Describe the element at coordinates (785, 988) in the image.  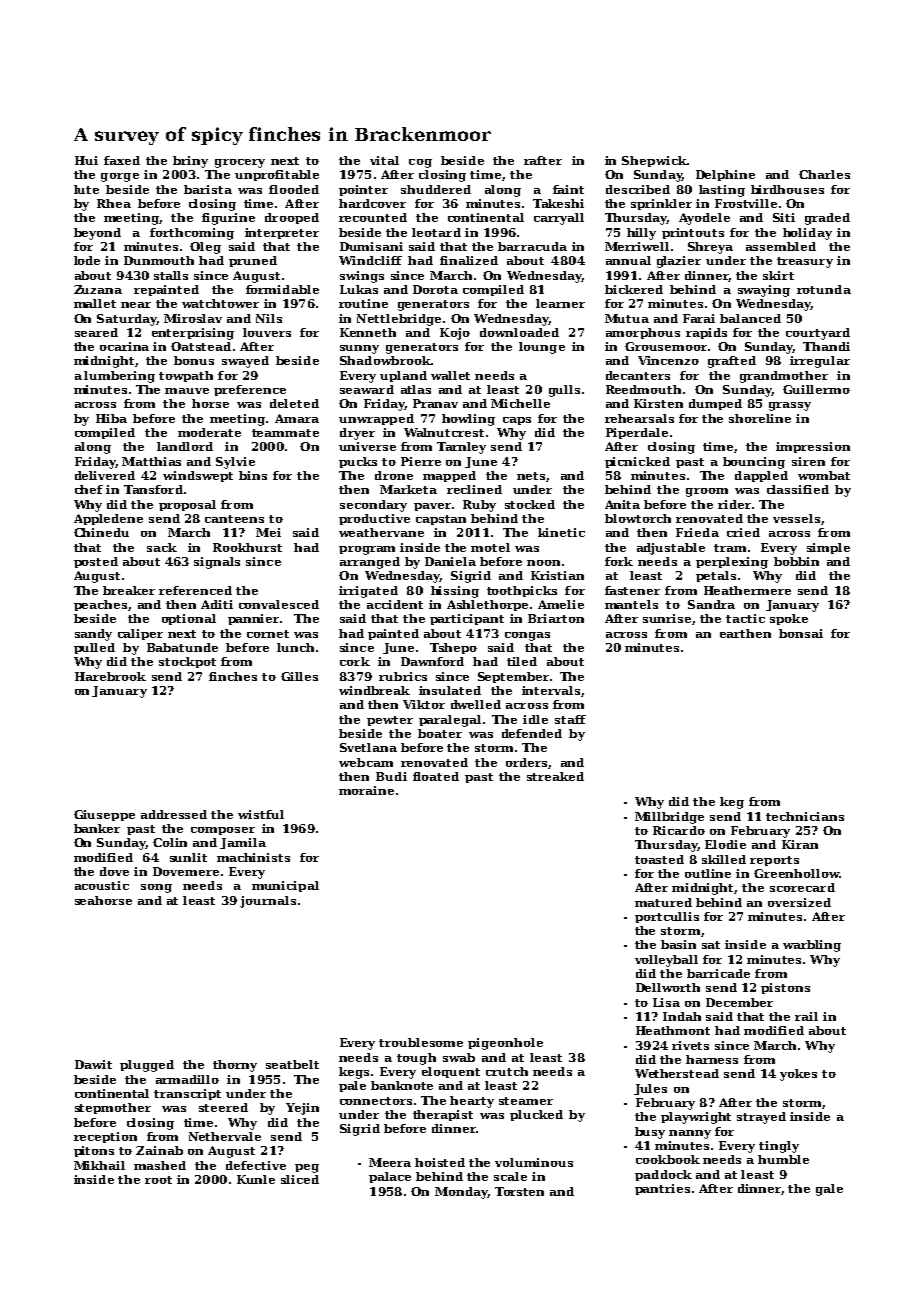
I see `pistons` at that location.
